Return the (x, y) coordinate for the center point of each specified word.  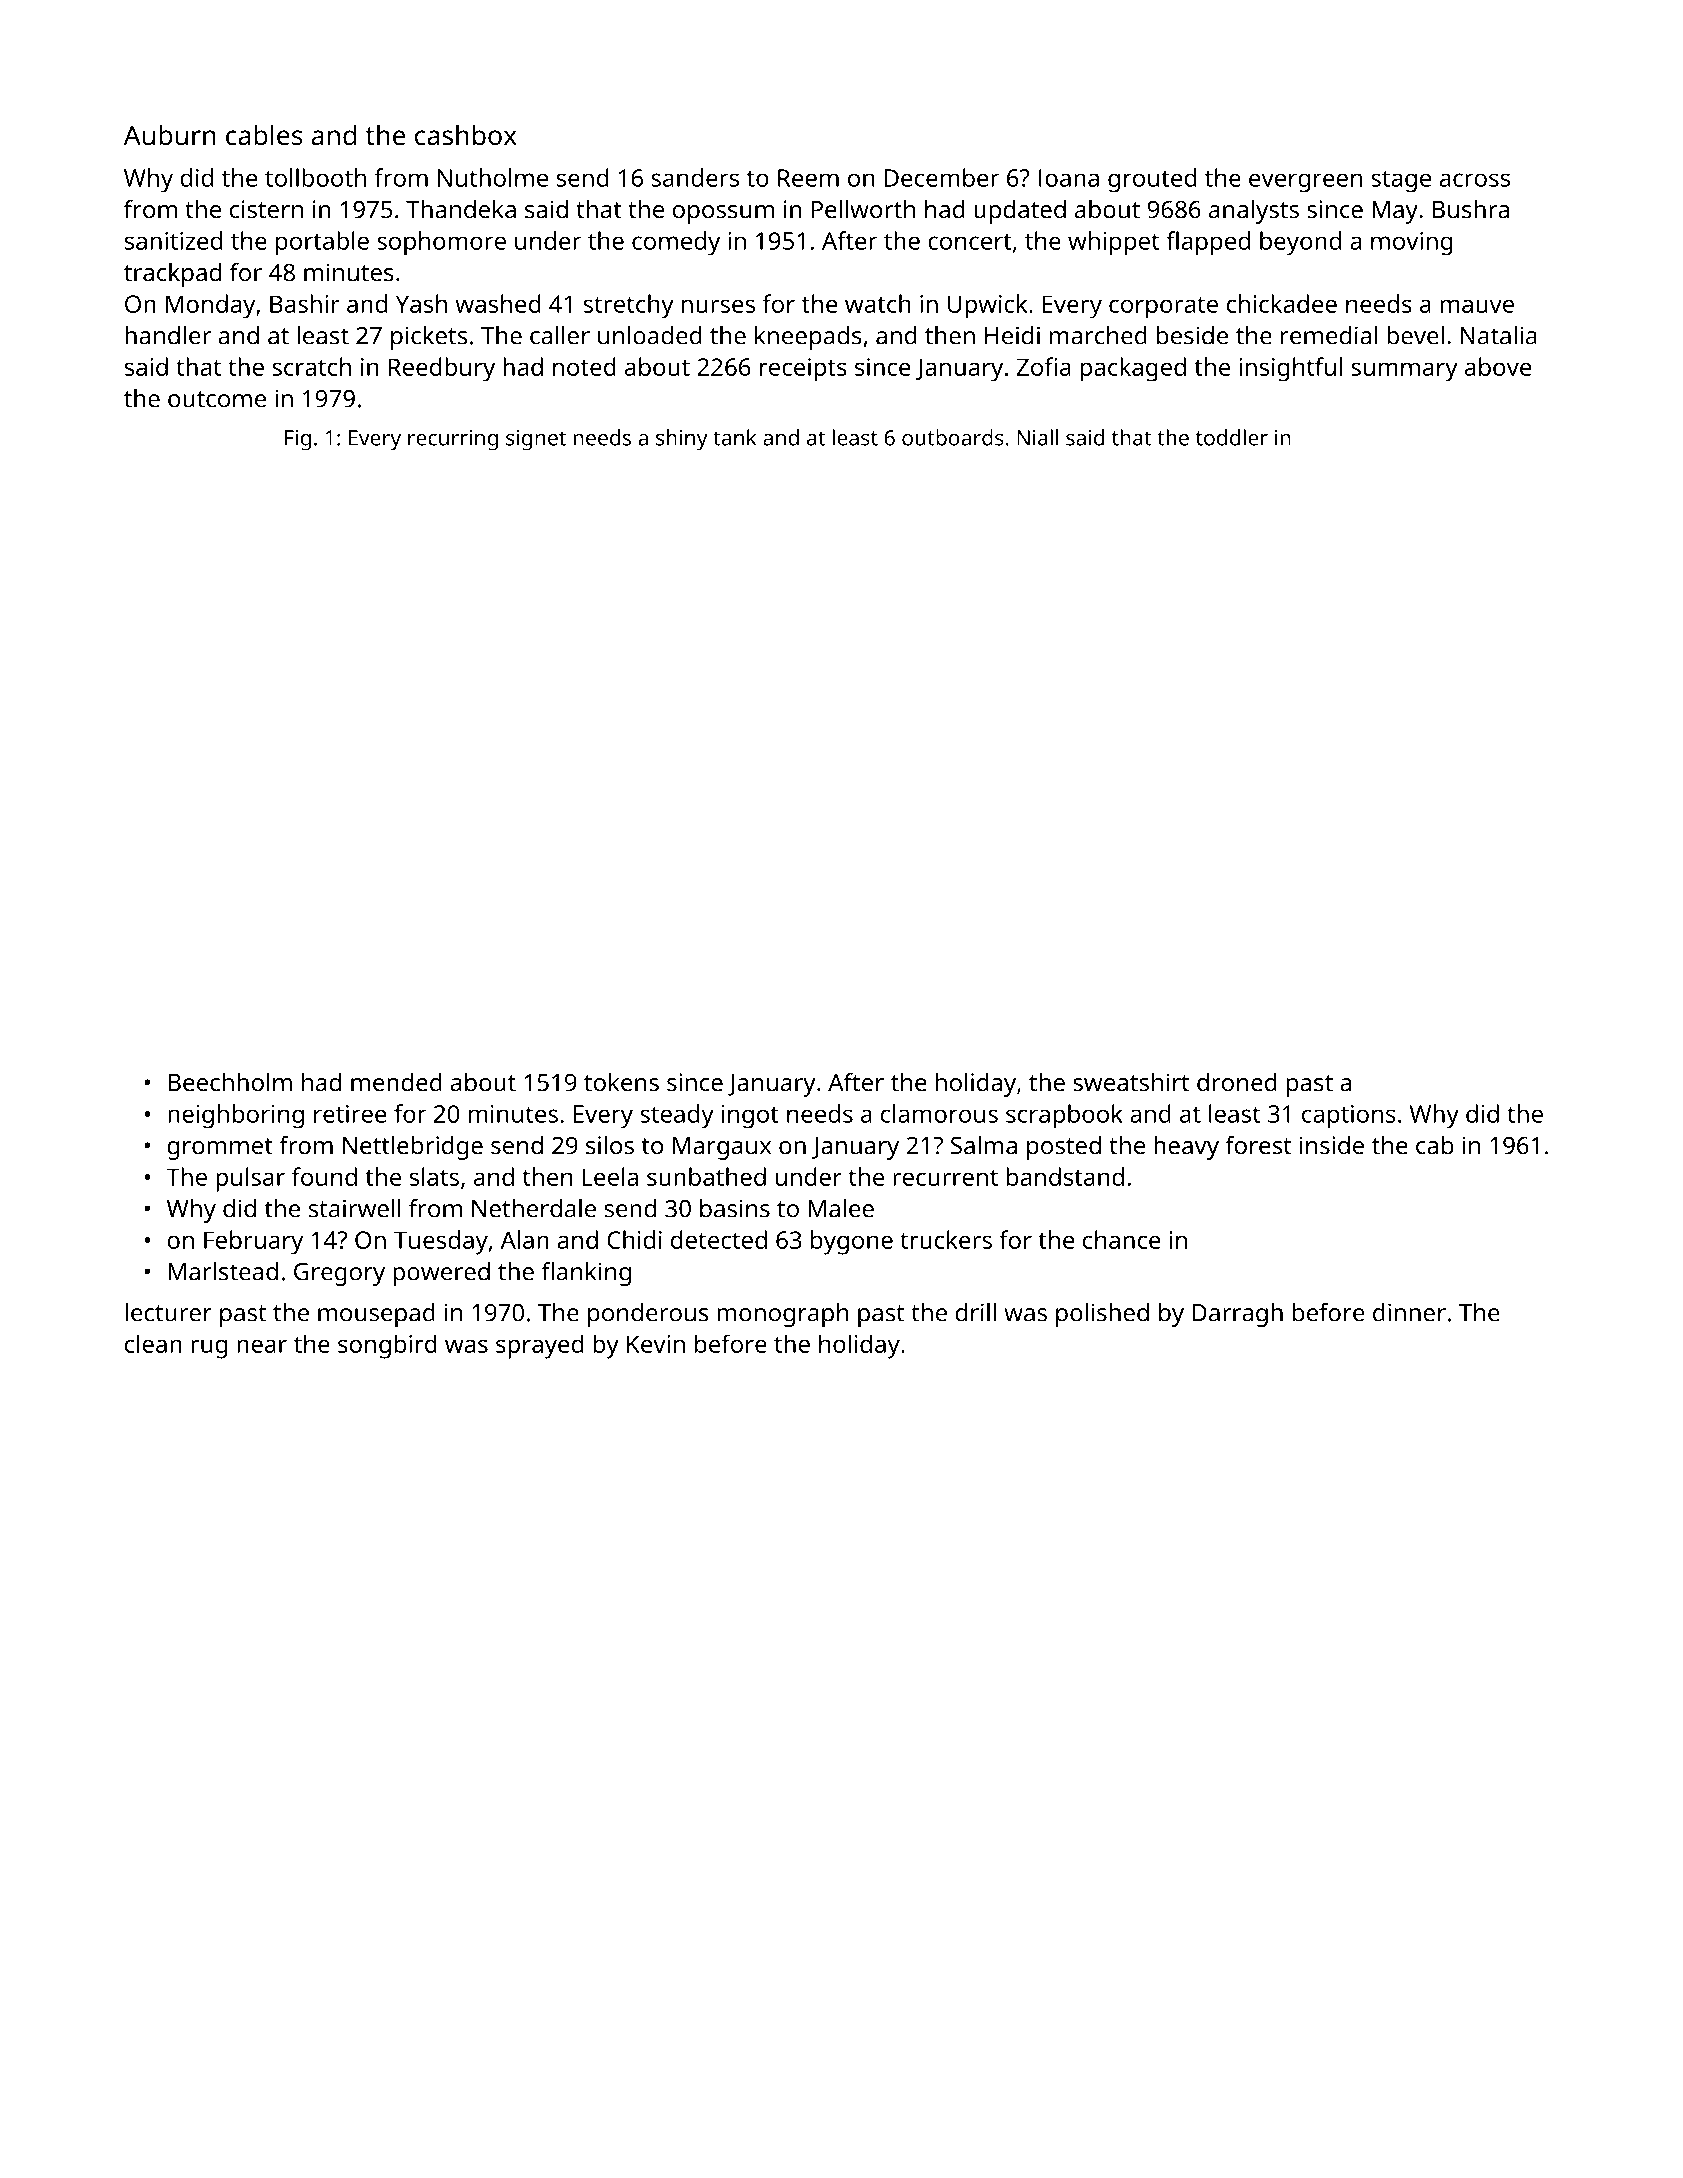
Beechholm (230, 1082)
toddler (1232, 437)
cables (264, 135)
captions (1349, 1117)
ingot (750, 1117)
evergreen (1305, 183)
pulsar (250, 1179)
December (942, 177)
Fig (298, 440)
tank (734, 437)
